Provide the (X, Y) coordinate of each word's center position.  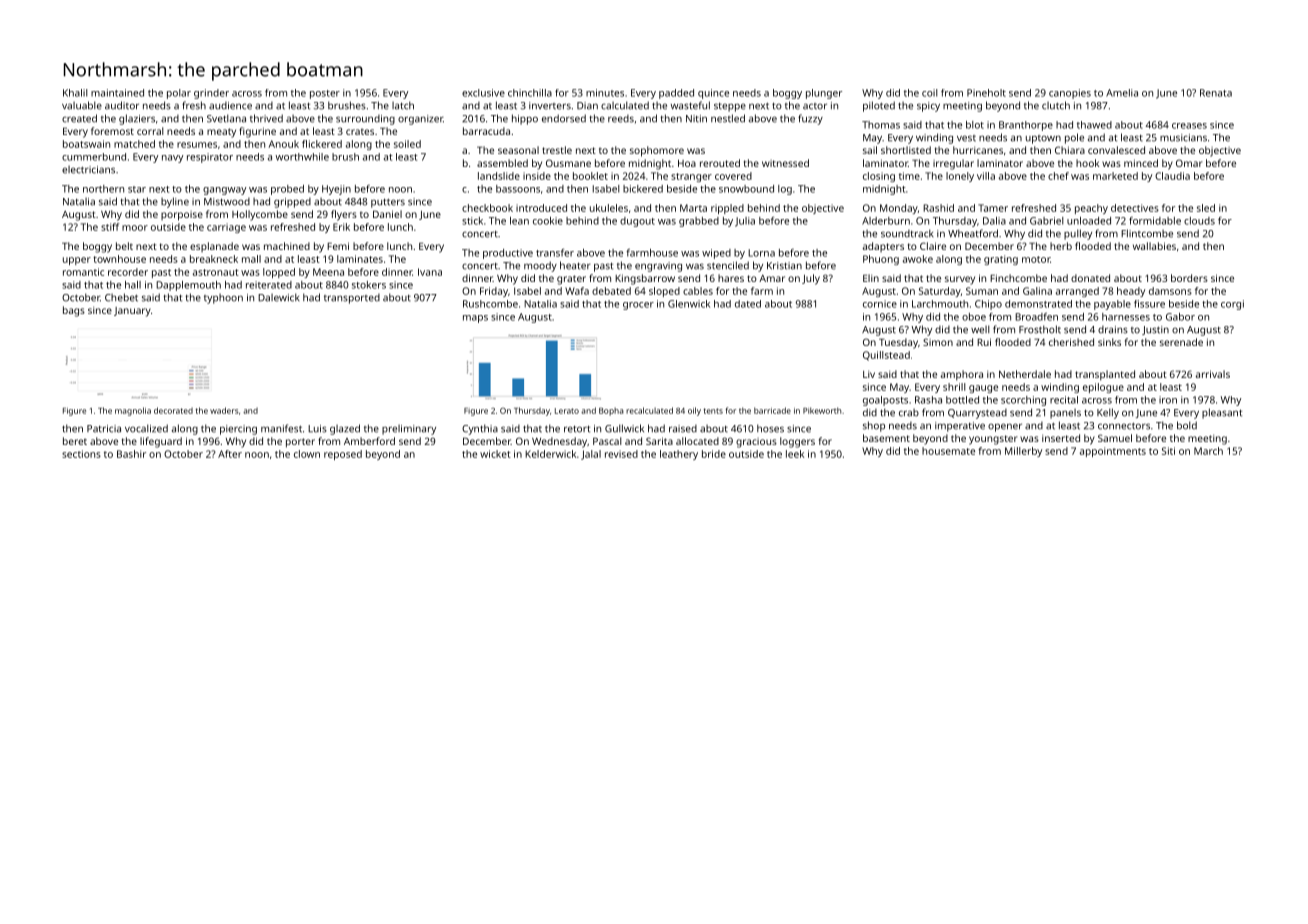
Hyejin (336, 190)
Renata (1216, 93)
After (230, 454)
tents (713, 411)
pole (1074, 138)
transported (352, 299)
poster (325, 94)
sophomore (657, 151)
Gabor (1180, 317)
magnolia (133, 411)
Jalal (591, 455)
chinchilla (530, 93)
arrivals (1213, 374)
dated (748, 304)
